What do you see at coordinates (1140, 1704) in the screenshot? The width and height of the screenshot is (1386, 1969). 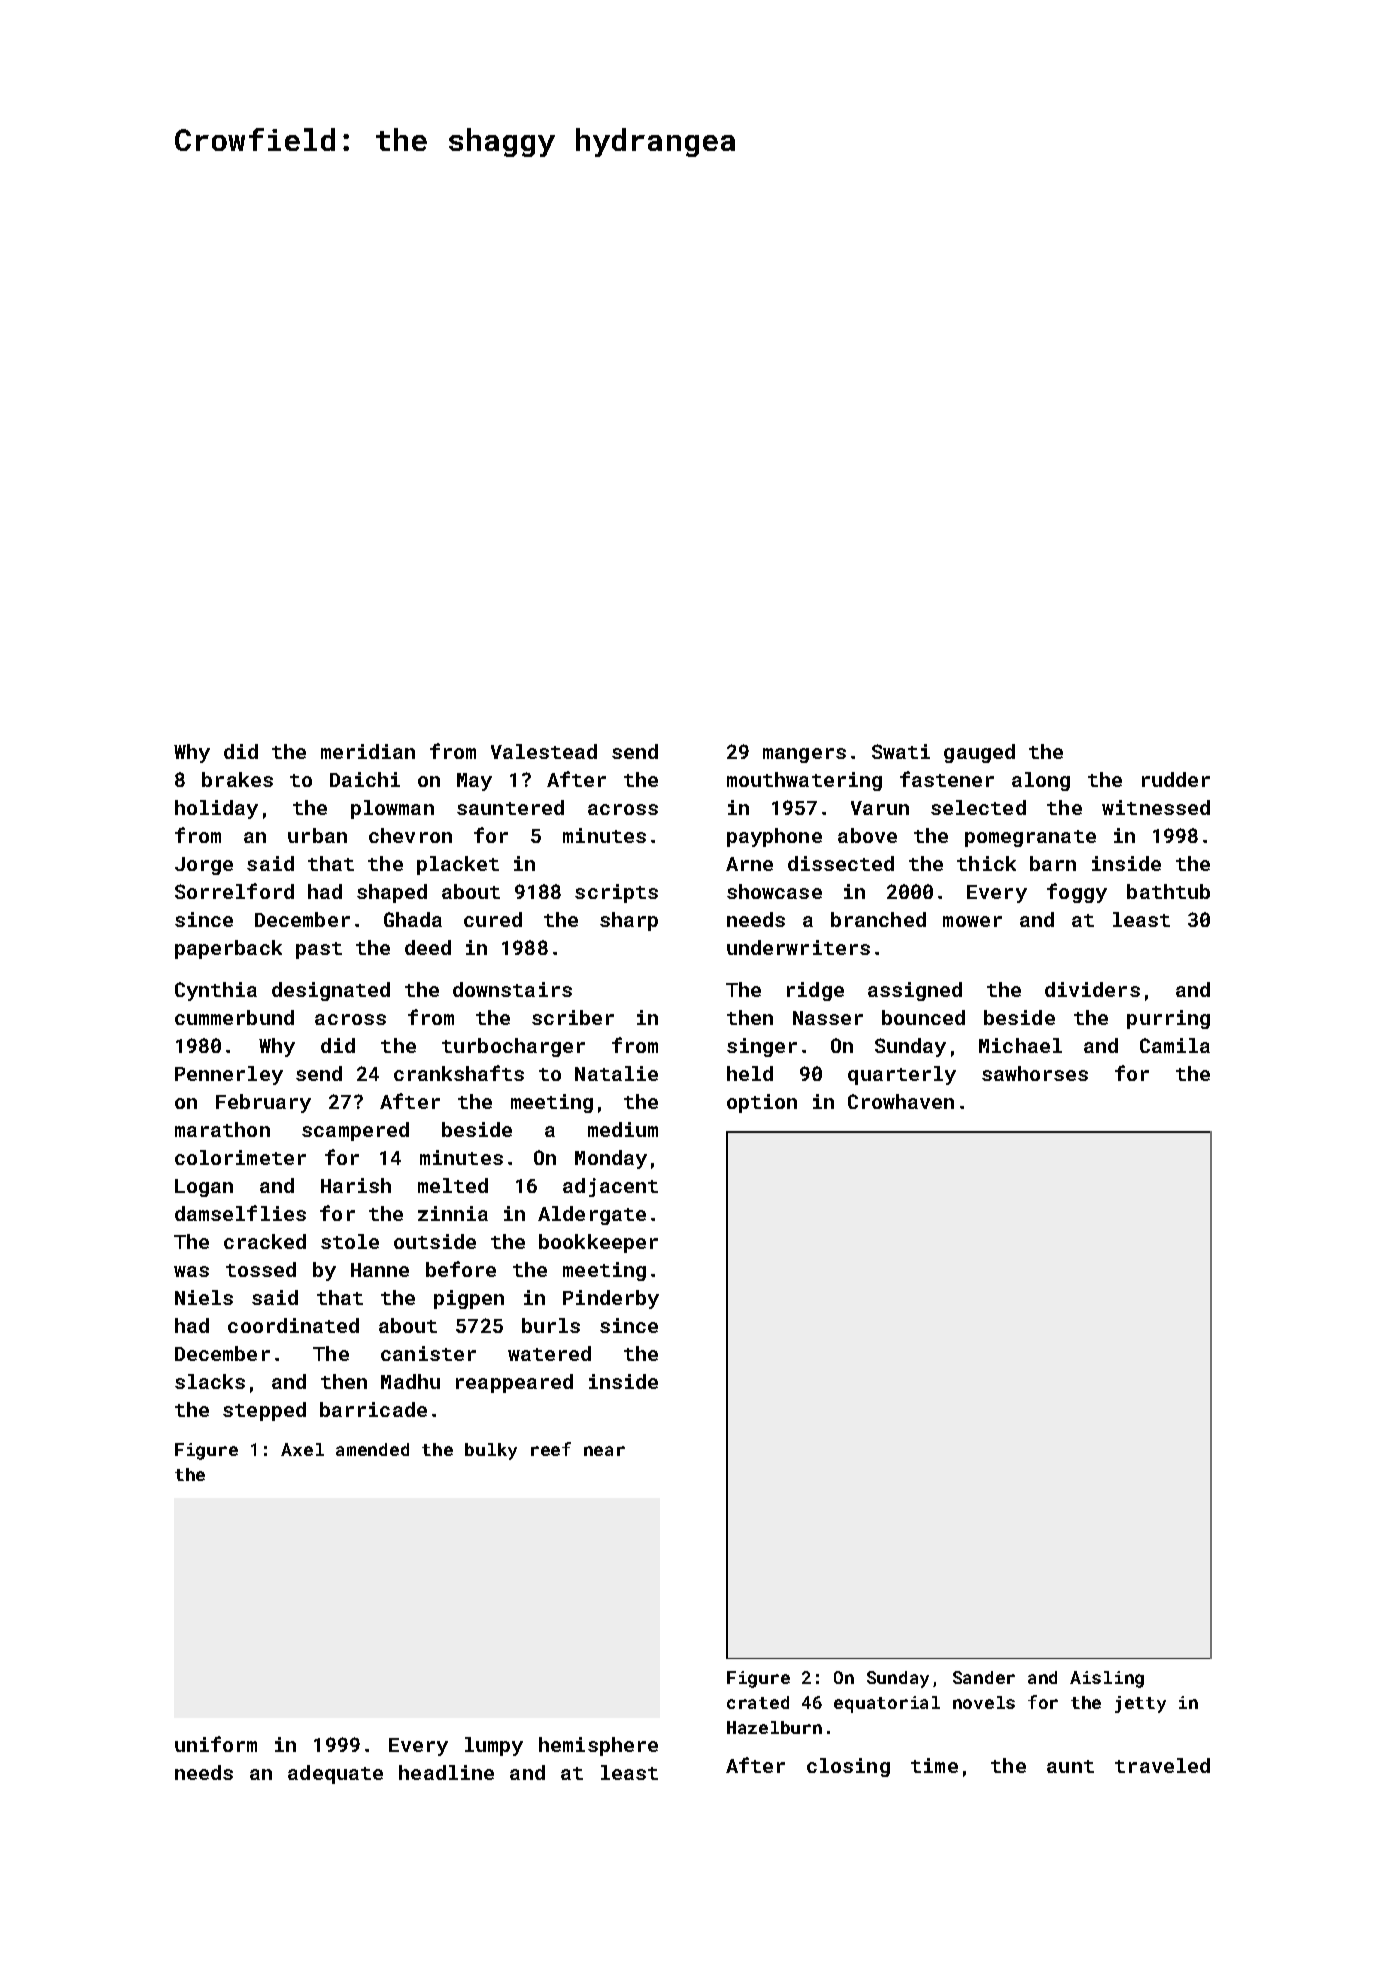 I see `jetty` at bounding box center [1140, 1704].
